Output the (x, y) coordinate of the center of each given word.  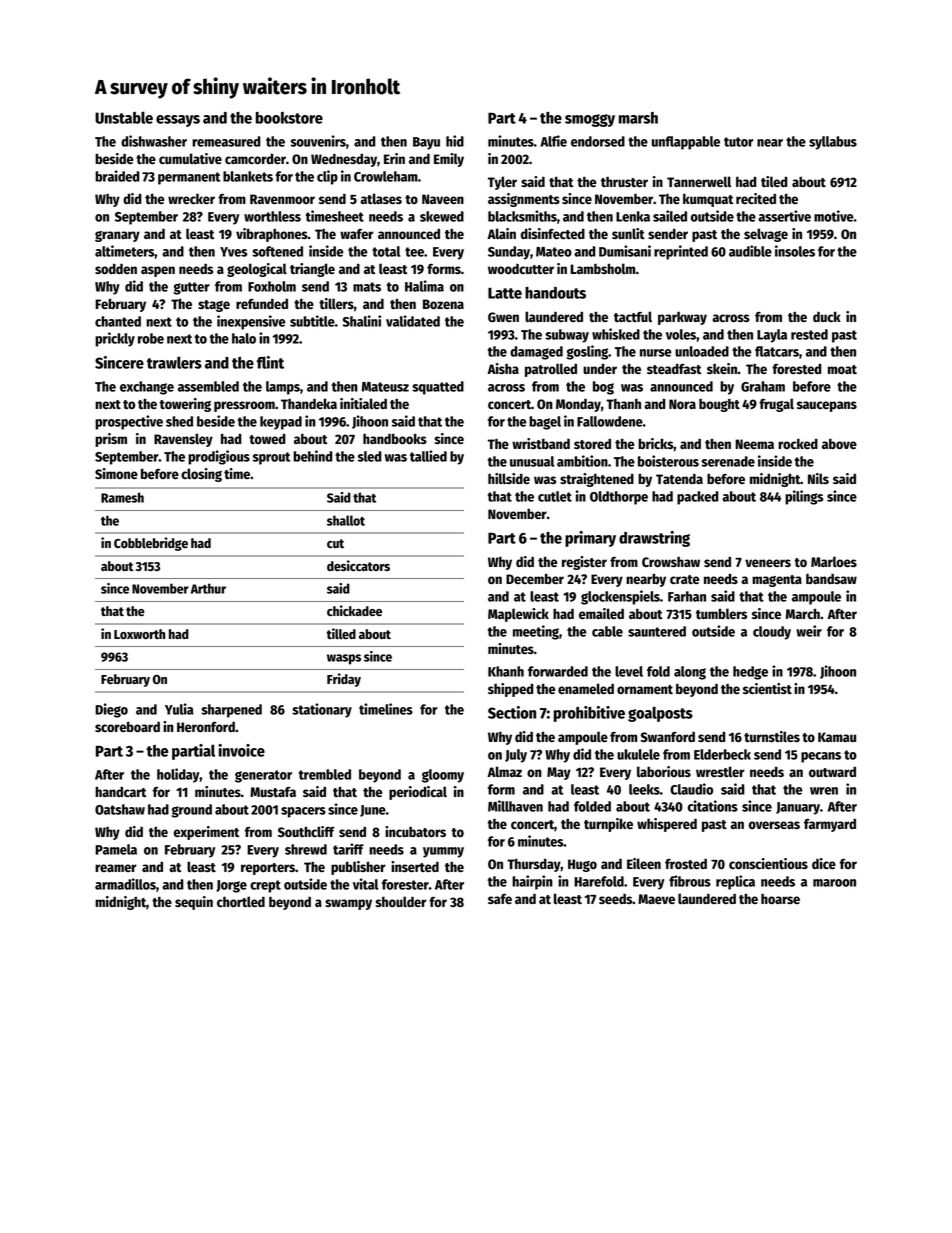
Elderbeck (722, 754)
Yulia (179, 709)
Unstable (124, 117)
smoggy (590, 120)
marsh (638, 118)
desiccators (358, 565)
